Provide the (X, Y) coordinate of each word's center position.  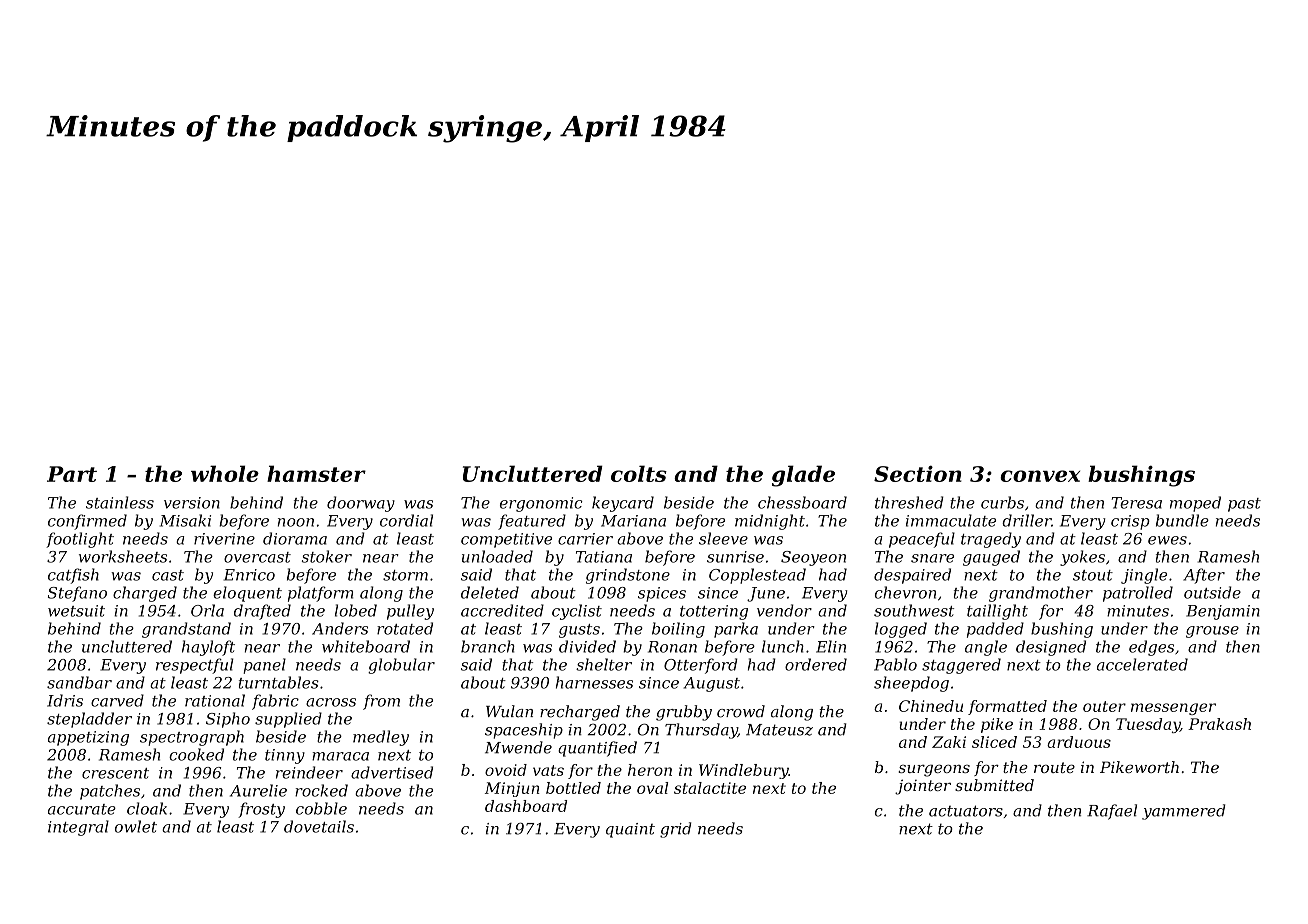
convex (1040, 476)
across (331, 702)
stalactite (710, 788)
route (1054, 767)
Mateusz (779, 730)
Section (918, 474)
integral (78, 828)
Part (72, 474)
